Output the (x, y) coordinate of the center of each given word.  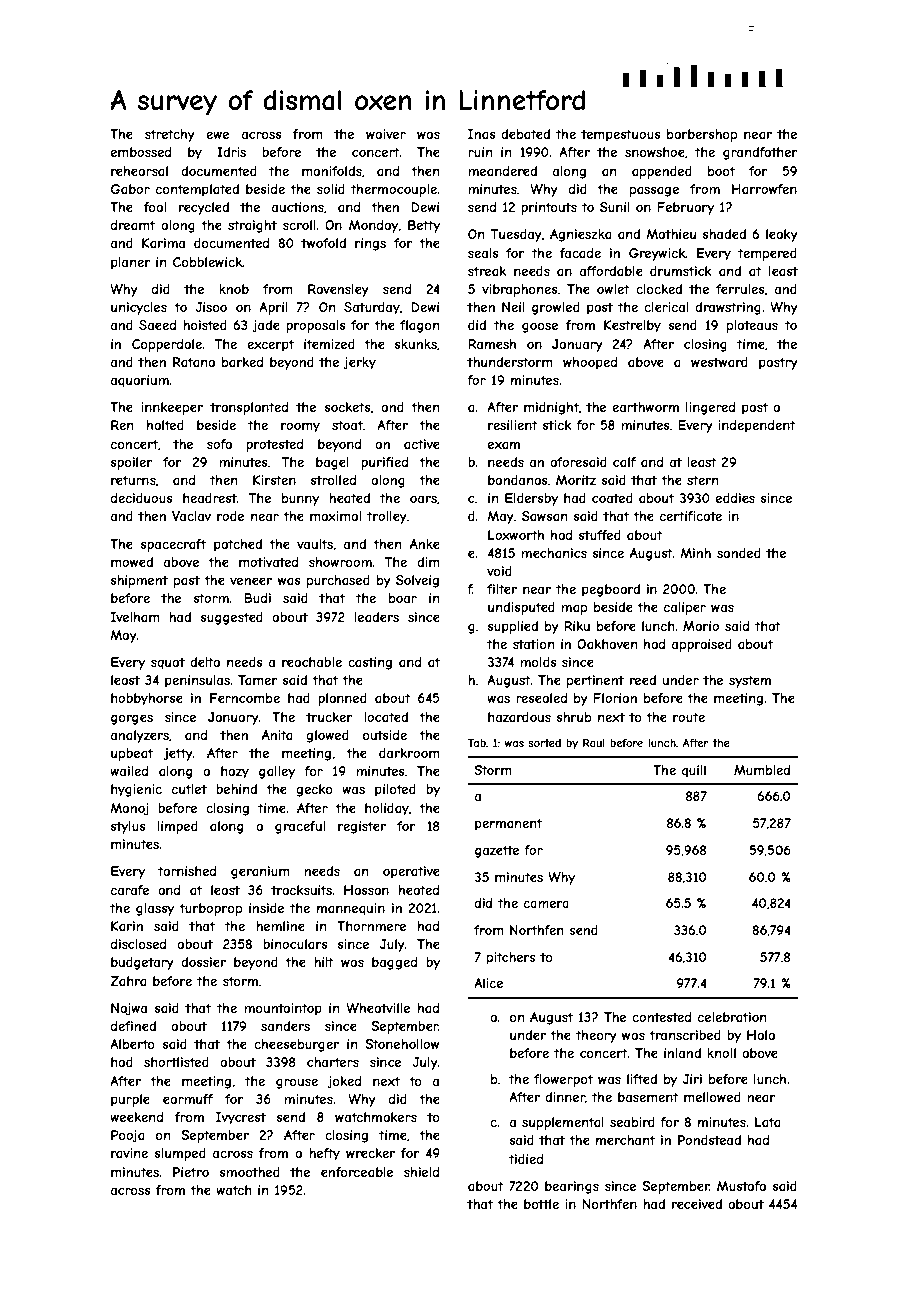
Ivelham (135, 617)
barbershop (702, 135)
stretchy (170, 135)
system (750, 681)
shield (421, 1172)
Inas (481, 134)
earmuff (188, 1099)
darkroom (409, 753)
